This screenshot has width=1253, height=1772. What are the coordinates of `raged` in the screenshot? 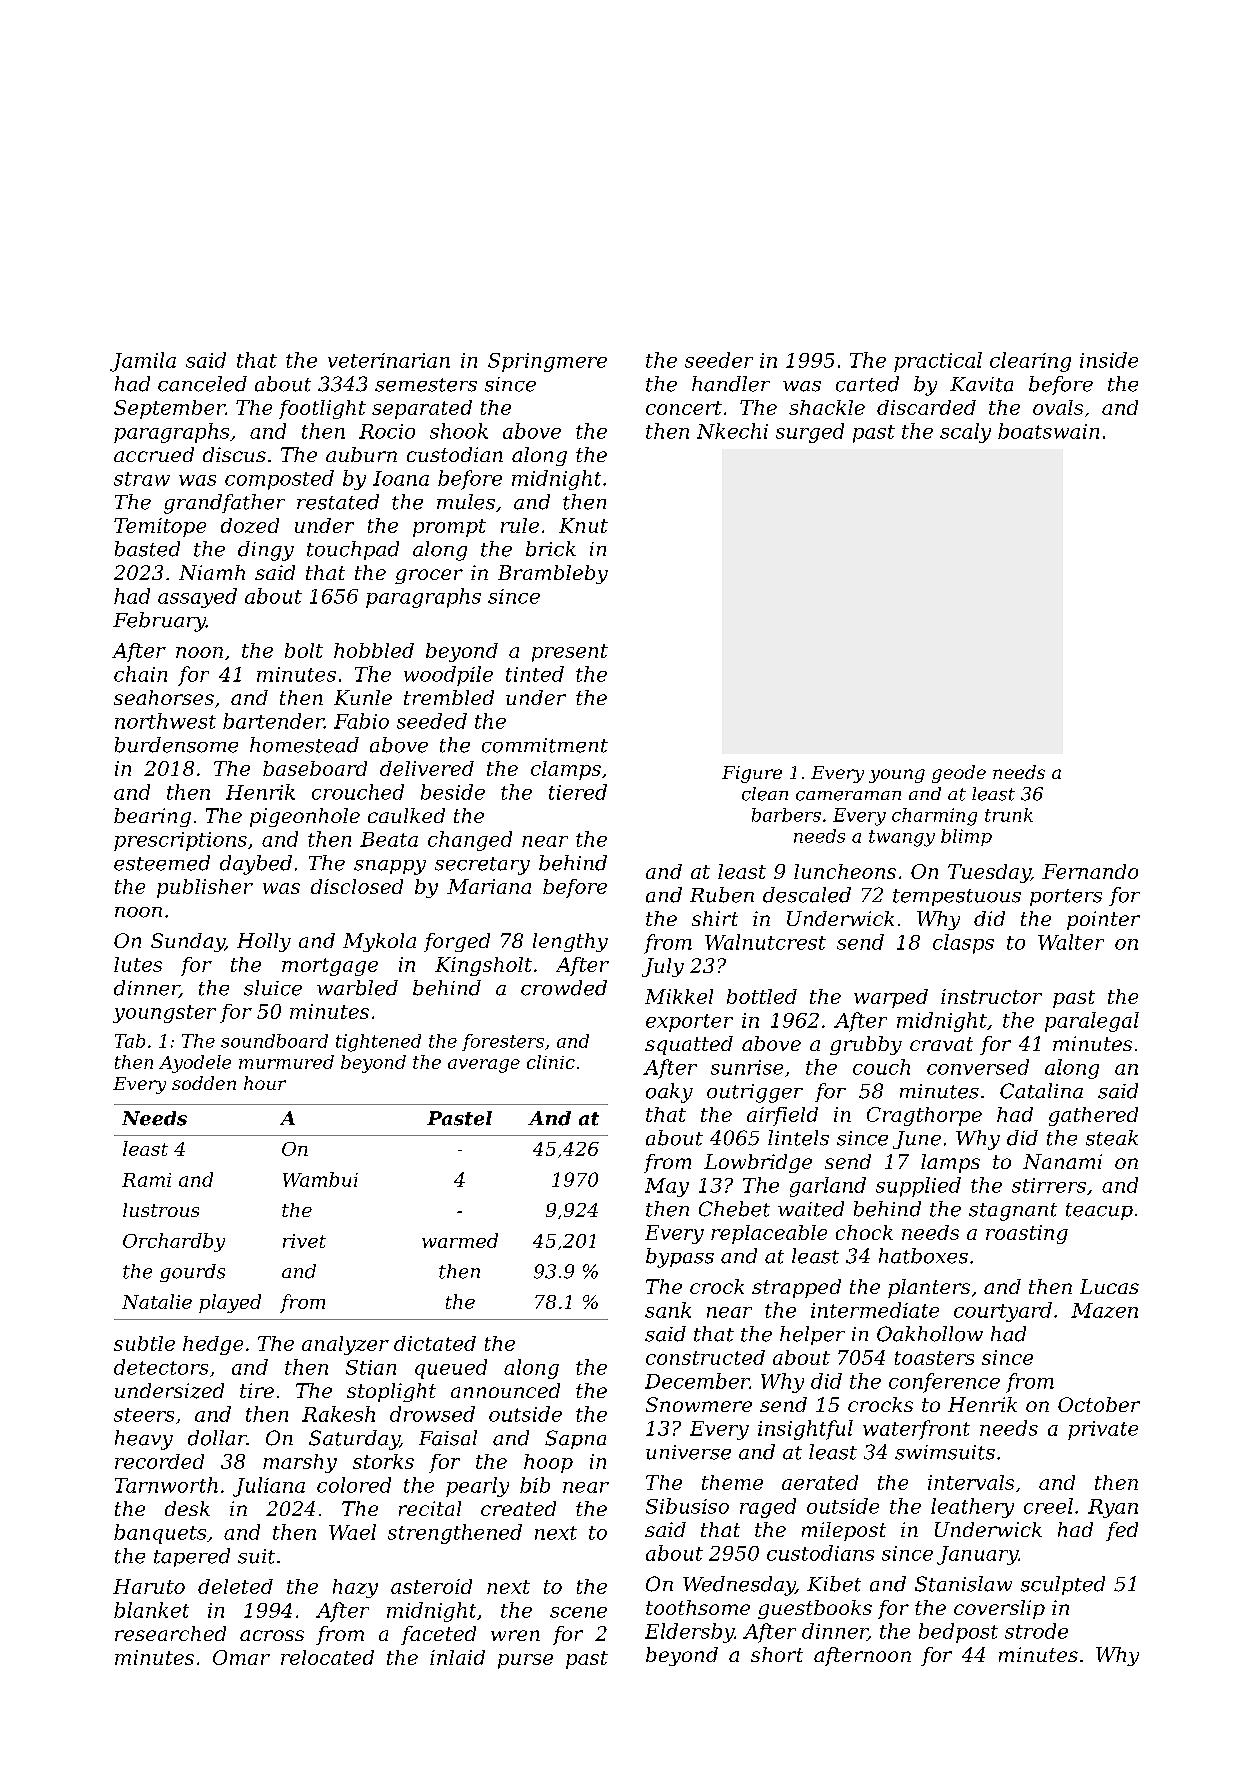 It's located at (768, 1508).
